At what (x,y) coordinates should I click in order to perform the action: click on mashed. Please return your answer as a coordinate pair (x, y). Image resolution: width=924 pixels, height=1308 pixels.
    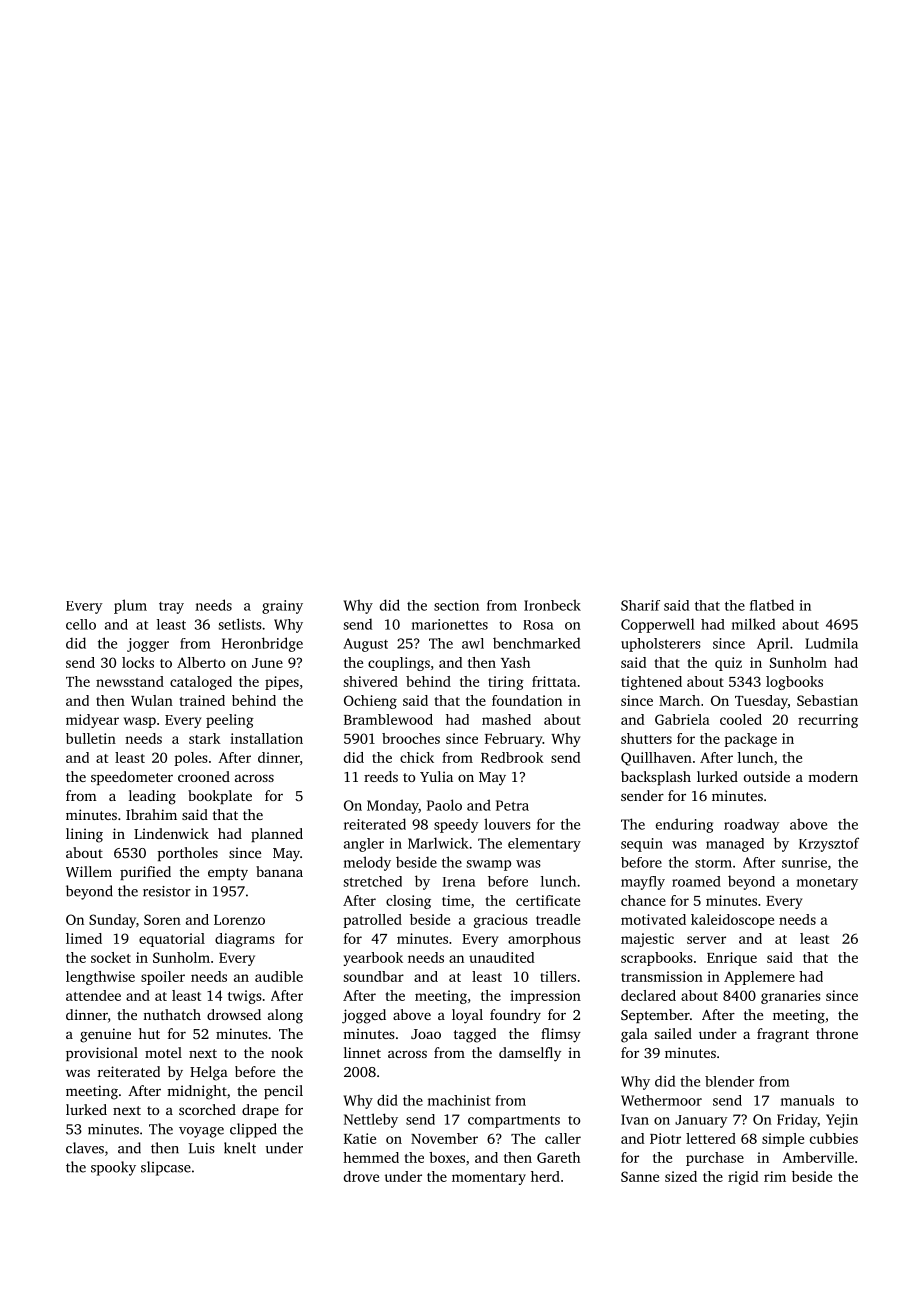
    Looking at the image, I should click on (506, 719).
